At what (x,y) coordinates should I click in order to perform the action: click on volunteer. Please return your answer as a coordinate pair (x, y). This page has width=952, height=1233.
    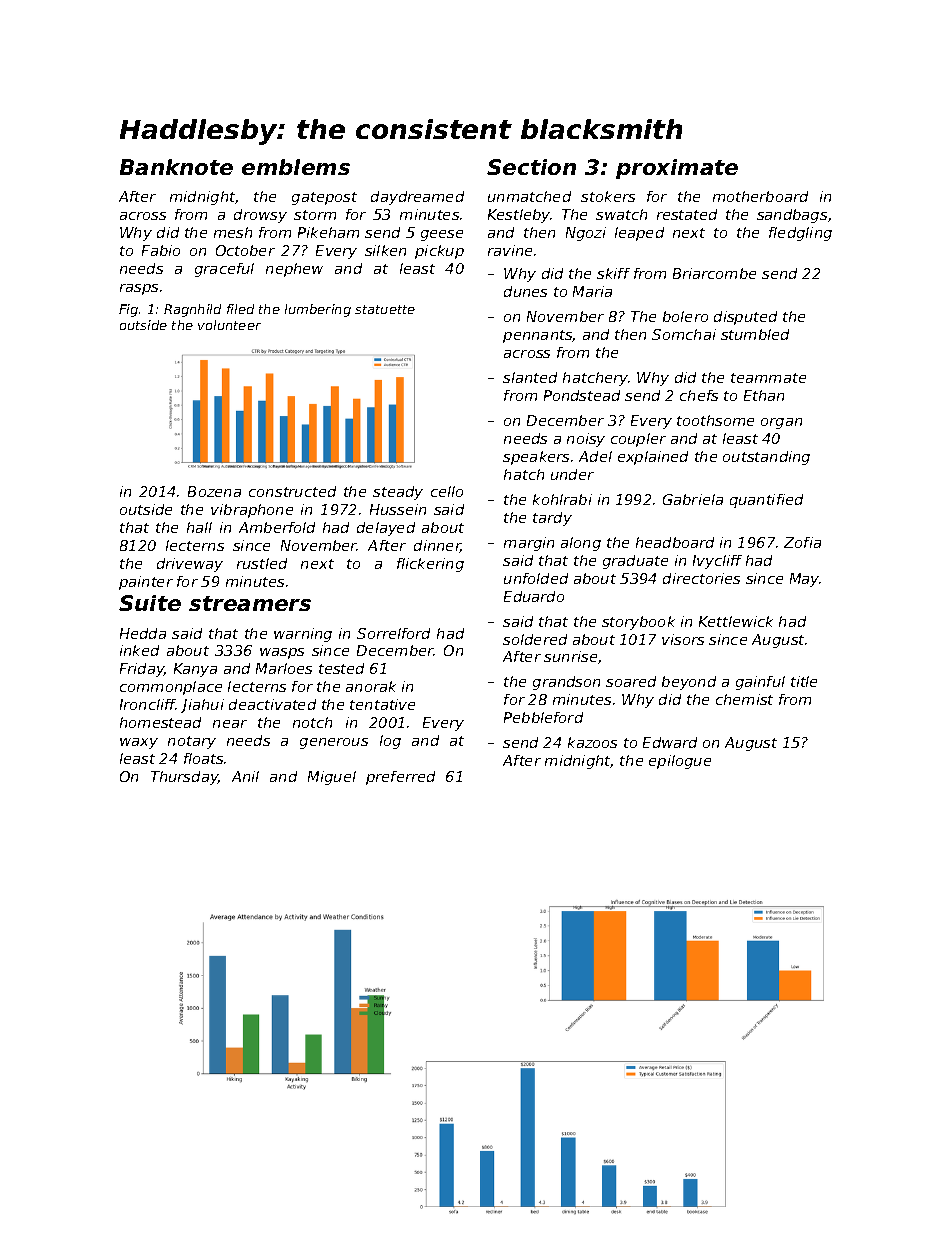
    Looking at the image, I should click on (229, 325).
